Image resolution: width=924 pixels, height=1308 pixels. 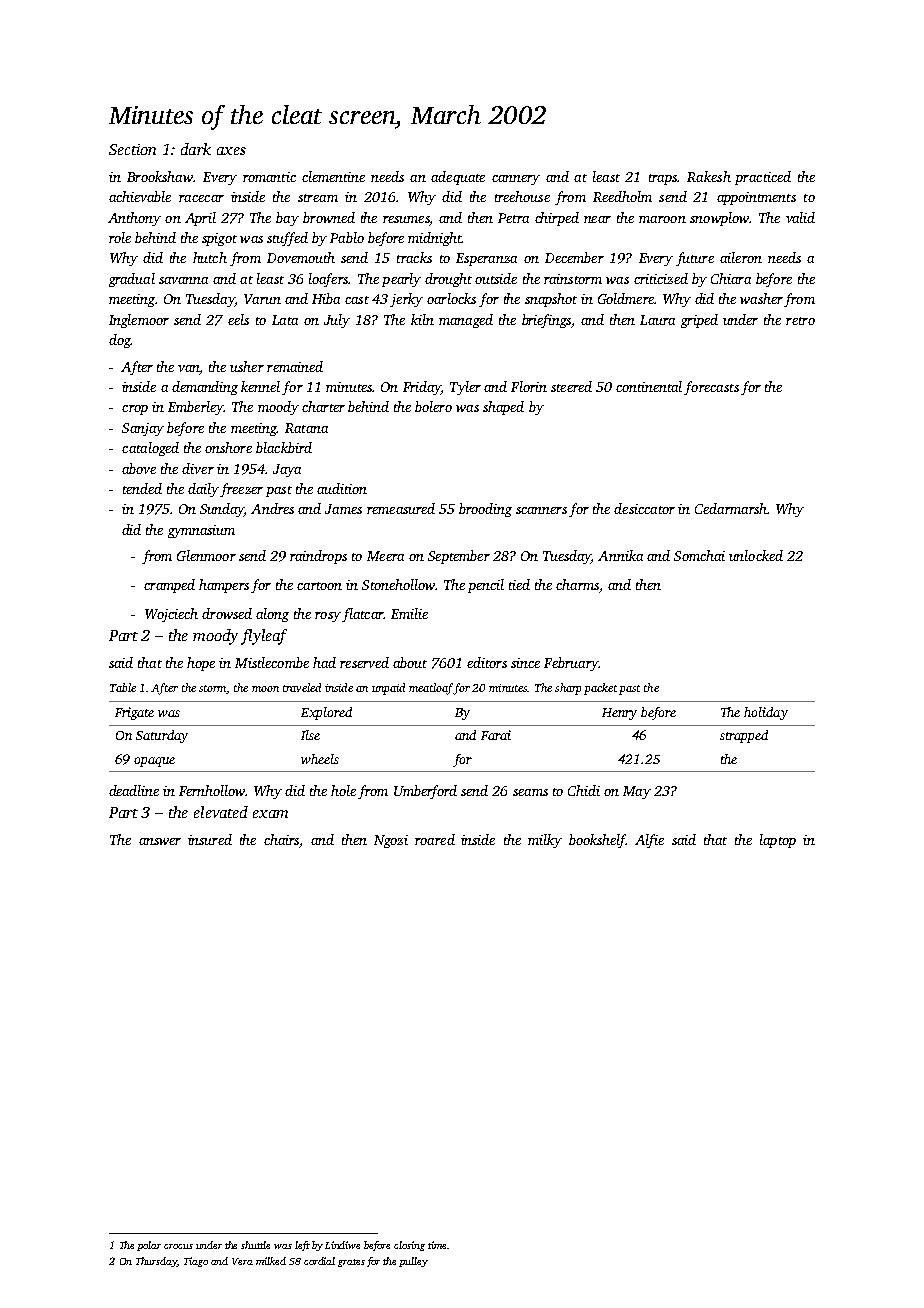 I want to click on remeasured, so click(x=401, y=508).
